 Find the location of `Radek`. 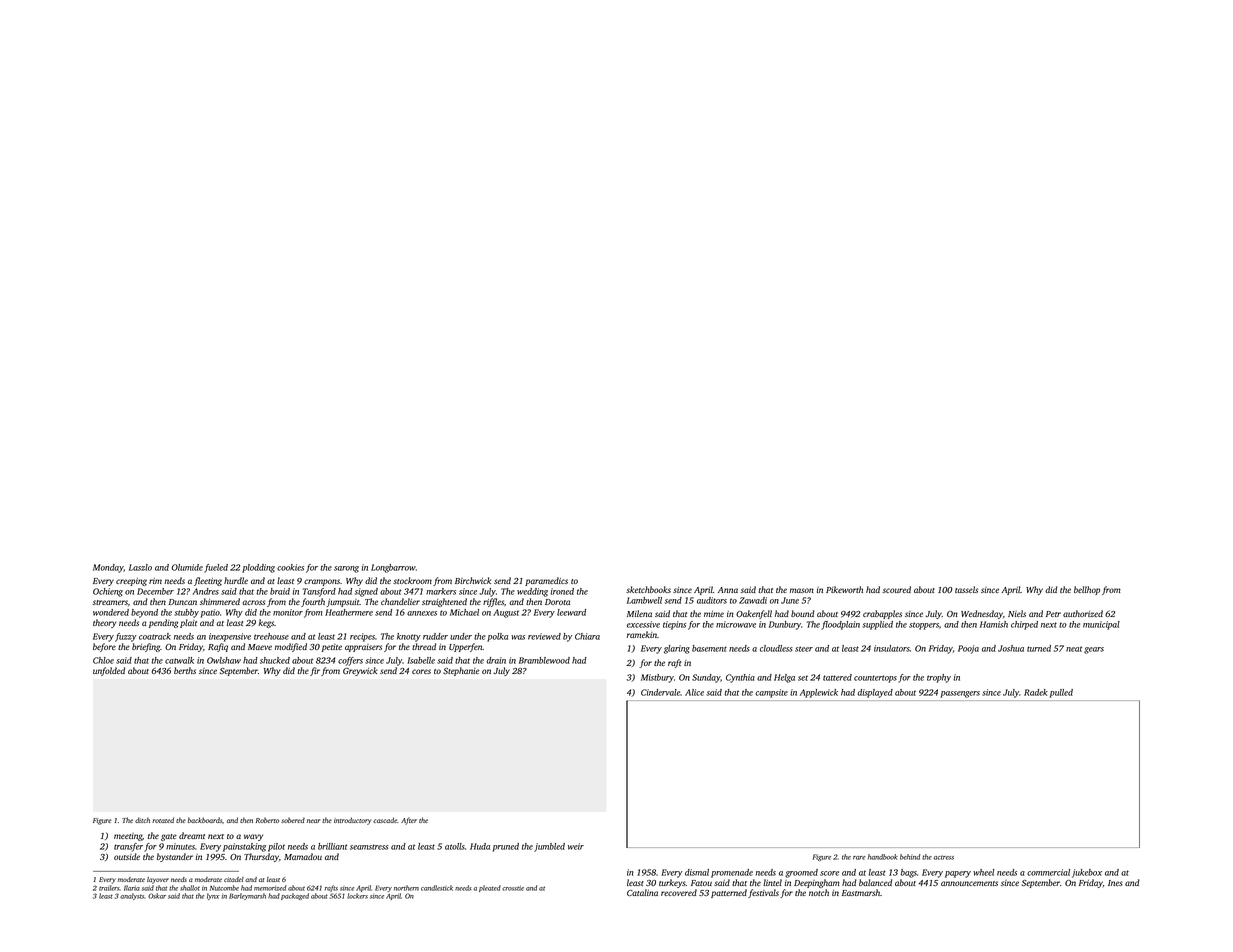

Radek is located at coordinates (1036, 692).
